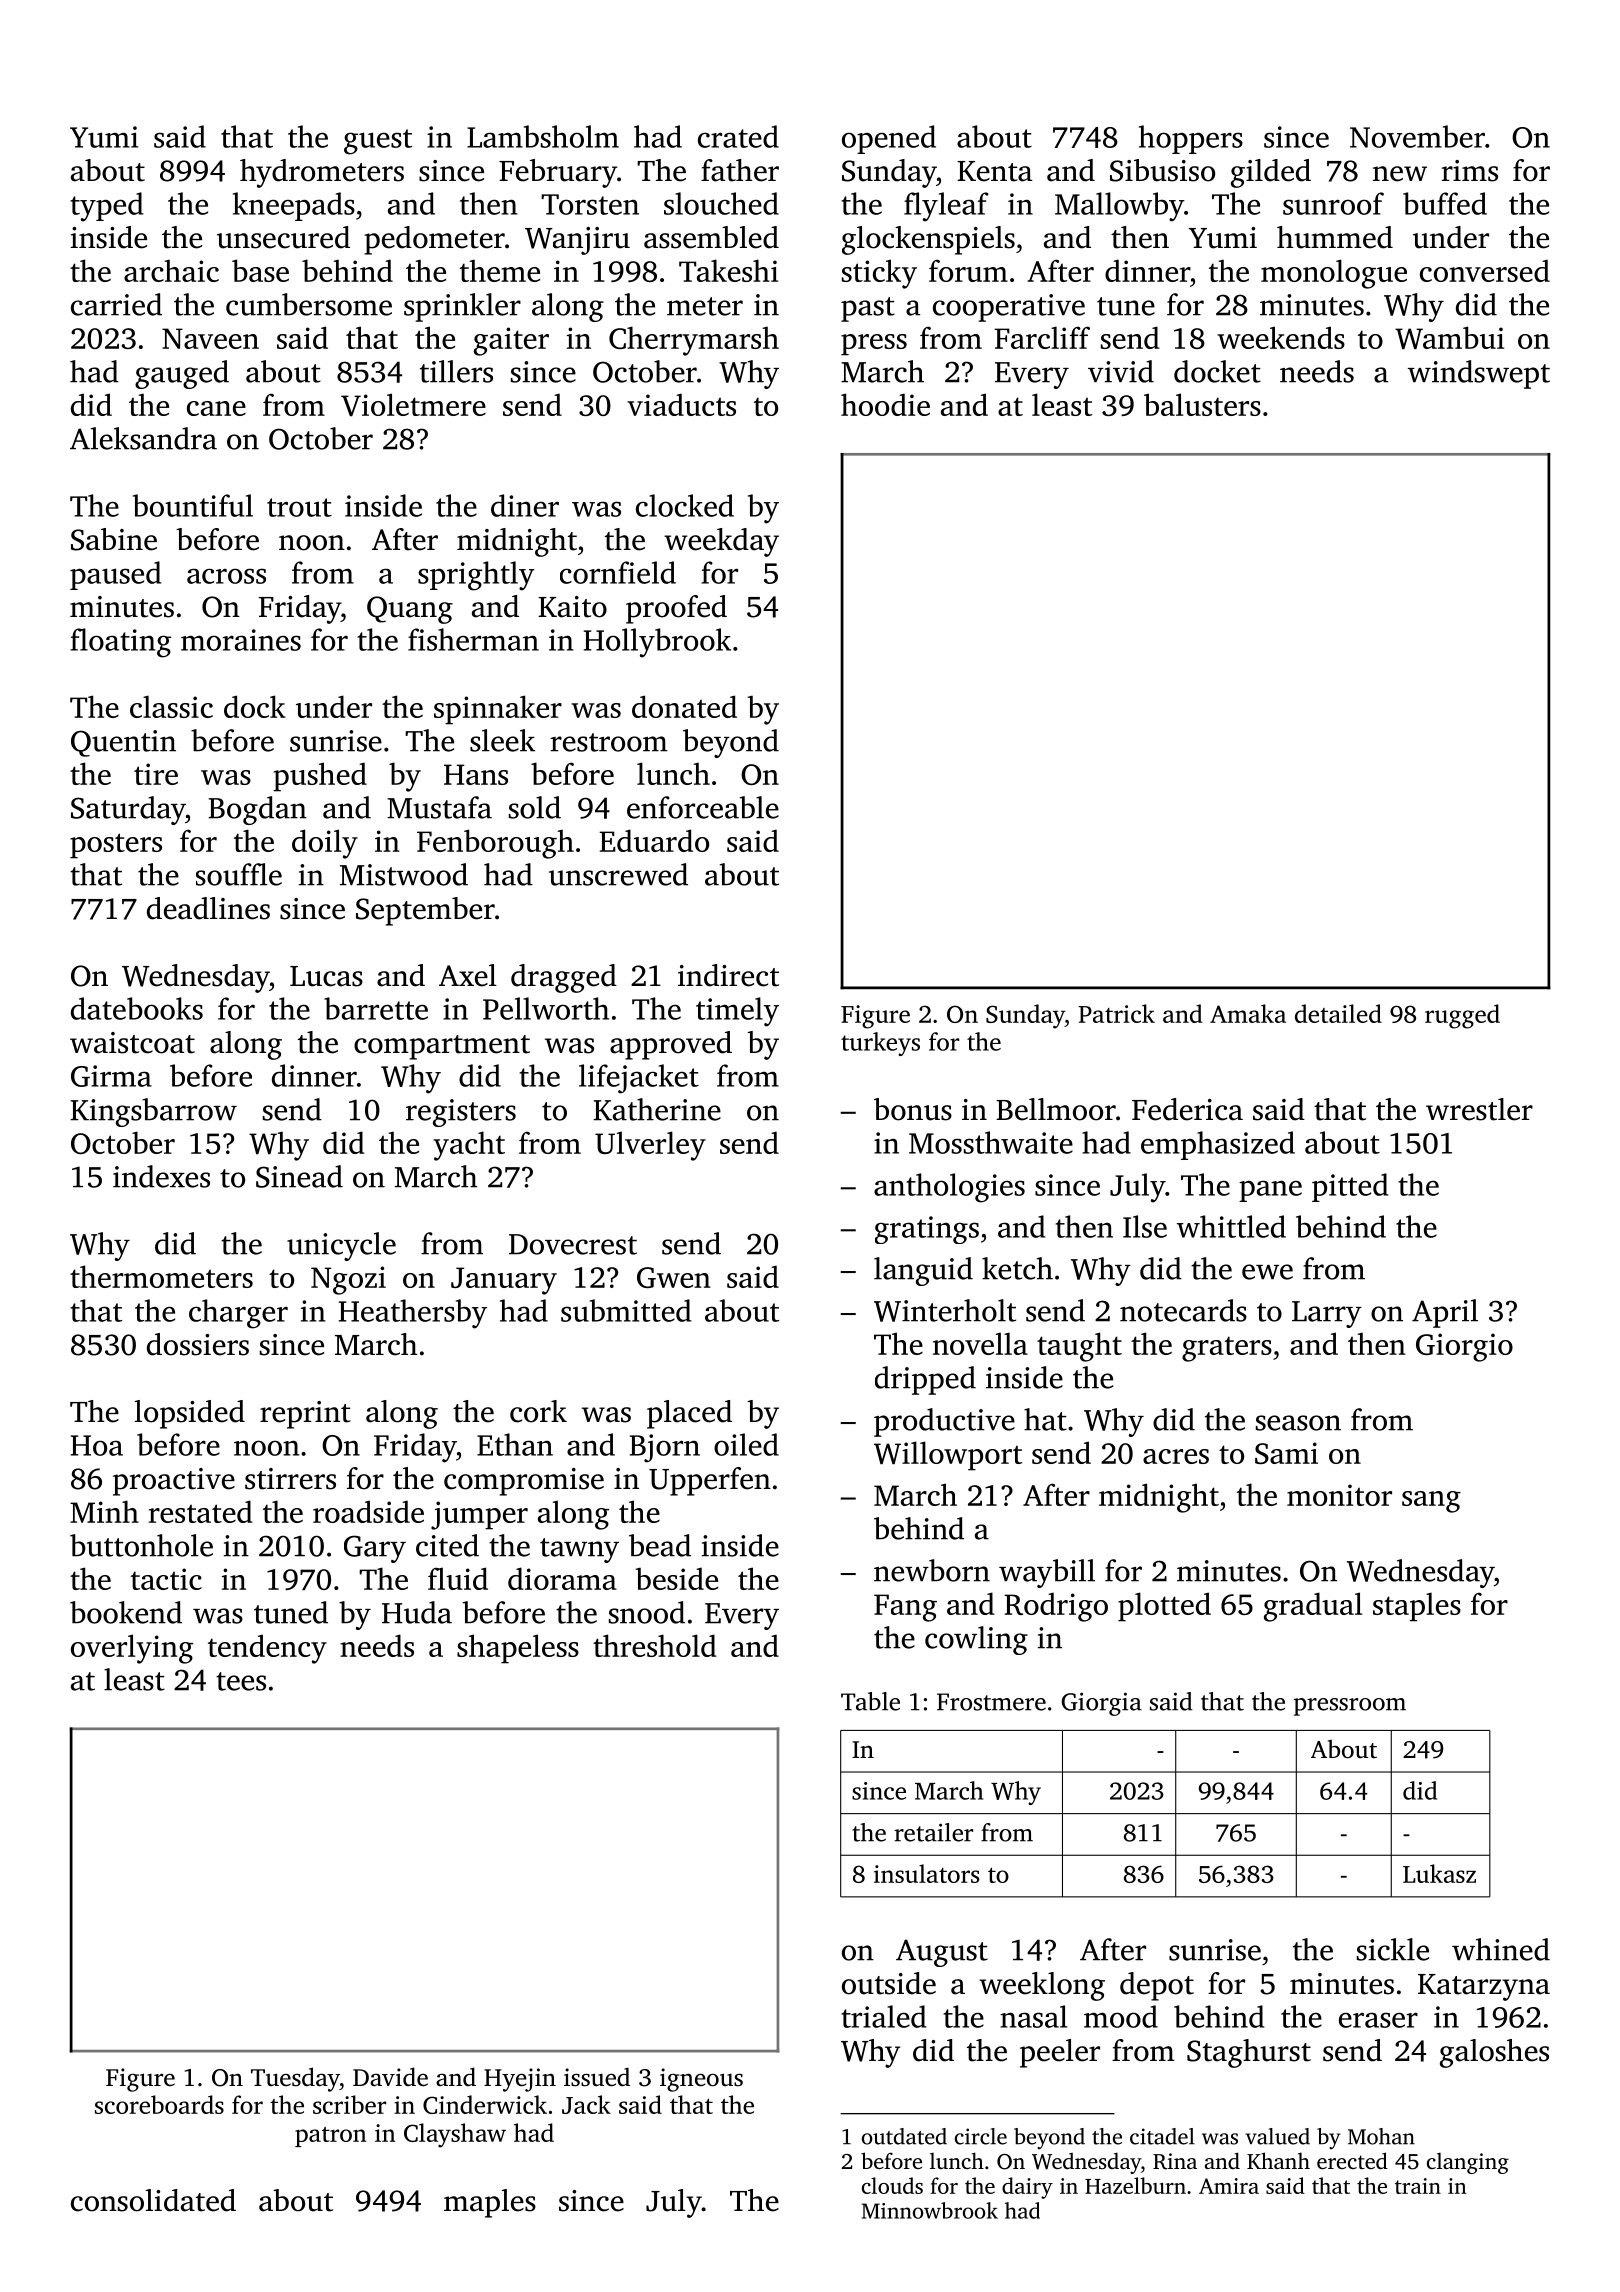 This screenshot has width=1620, height=2292. I want to click on patron, so click(331, 2137).
